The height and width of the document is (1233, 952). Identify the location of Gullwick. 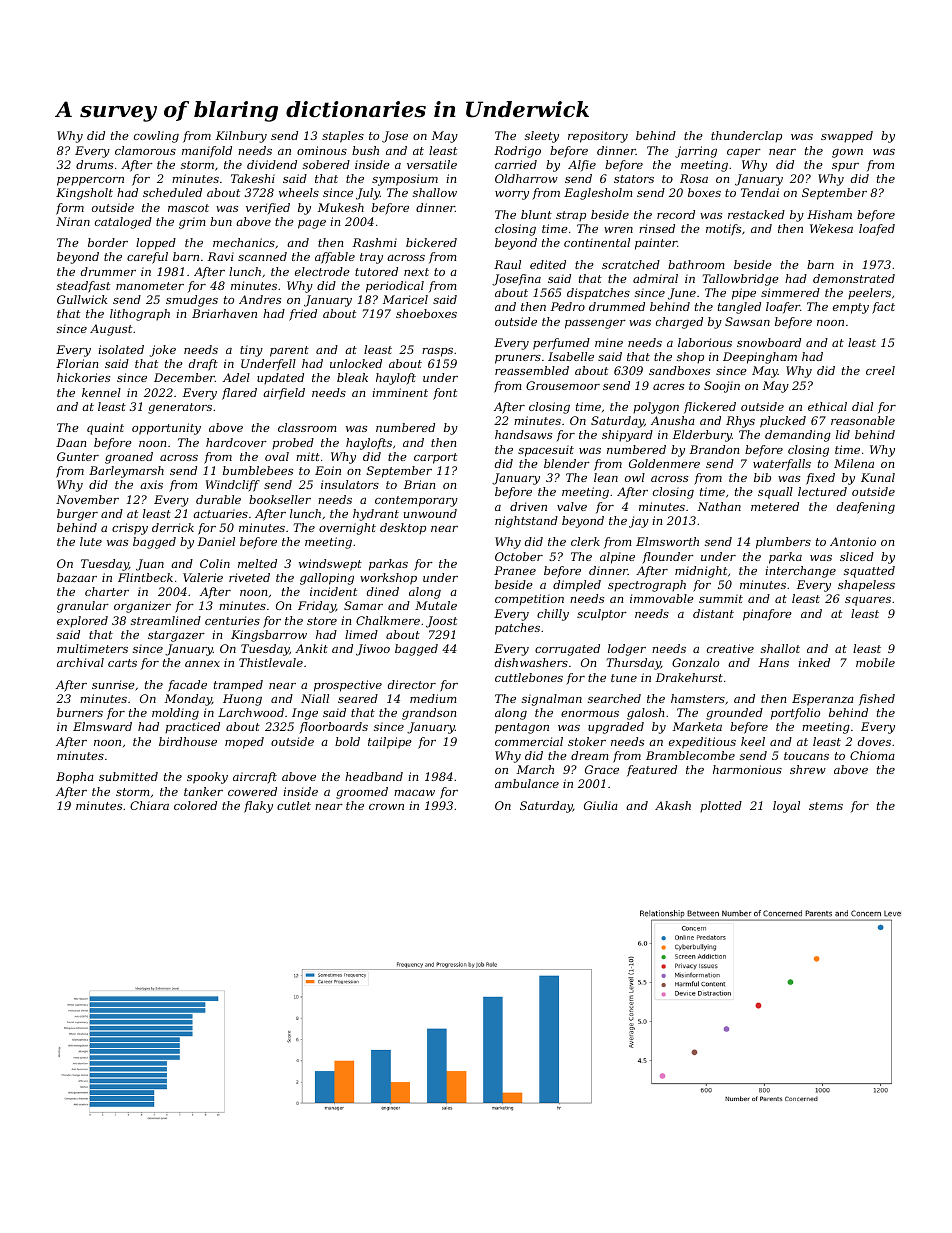
(82, 299).
